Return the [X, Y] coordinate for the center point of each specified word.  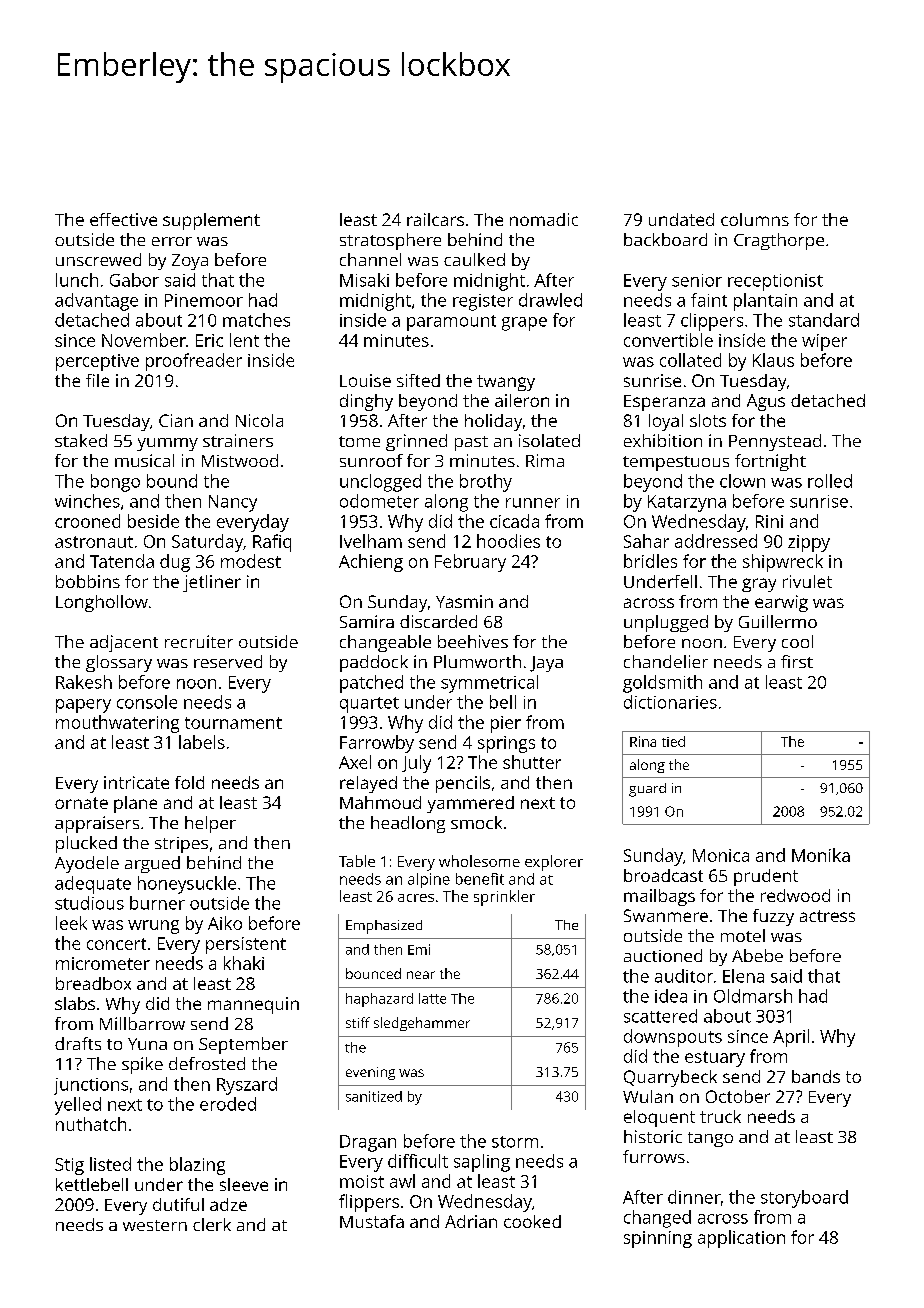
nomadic [544, 219]
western [155, 1225]
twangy [506, 383]
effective [123, 219]
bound [172, 481]
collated [690, 360]
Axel [355, 762]
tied [673, 741]
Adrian [471, 1221]
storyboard [804, 1199]
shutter [532, 762]
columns [755, 219]
